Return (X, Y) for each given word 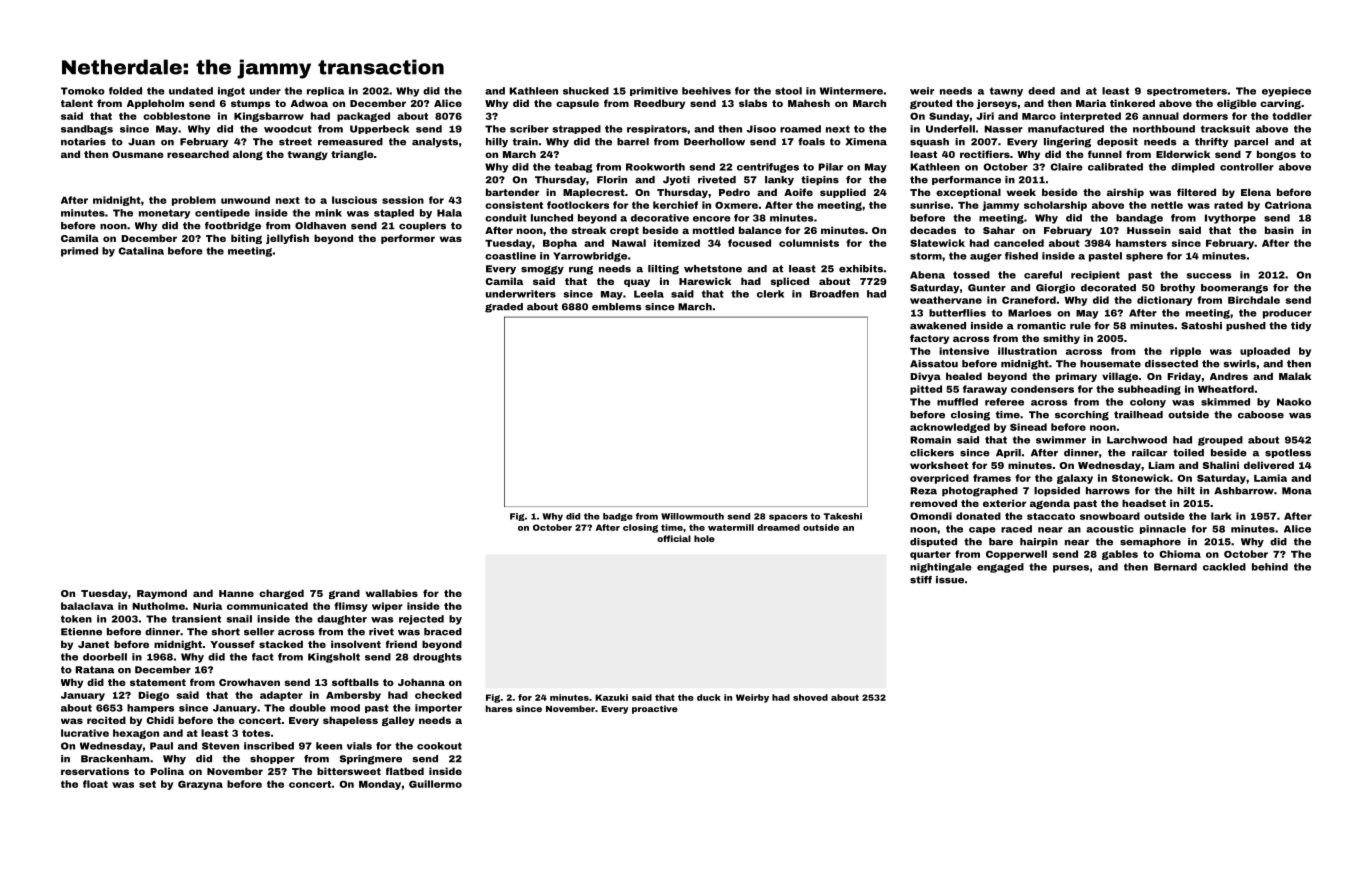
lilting (663, 270)
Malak (1295, 376)
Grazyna (200, 785)
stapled (394, 213)
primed (79, 252)
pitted (926, 390)
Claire (1067, 167)
